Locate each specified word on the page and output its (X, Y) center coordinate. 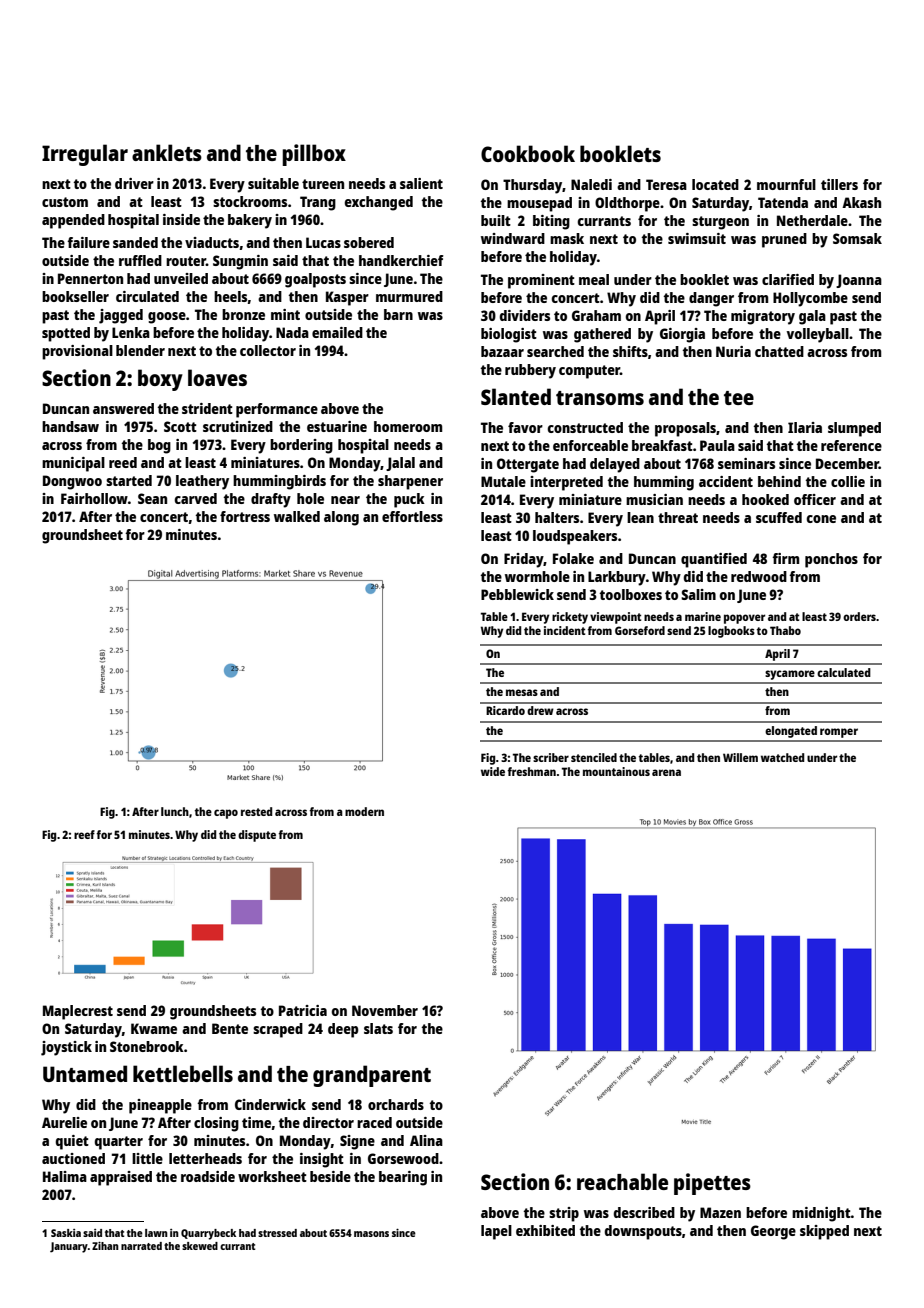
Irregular (85, 155)
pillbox (314, 155)
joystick (66, 1048)
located (715, 184)
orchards (396, 1104)
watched (782, 757)
